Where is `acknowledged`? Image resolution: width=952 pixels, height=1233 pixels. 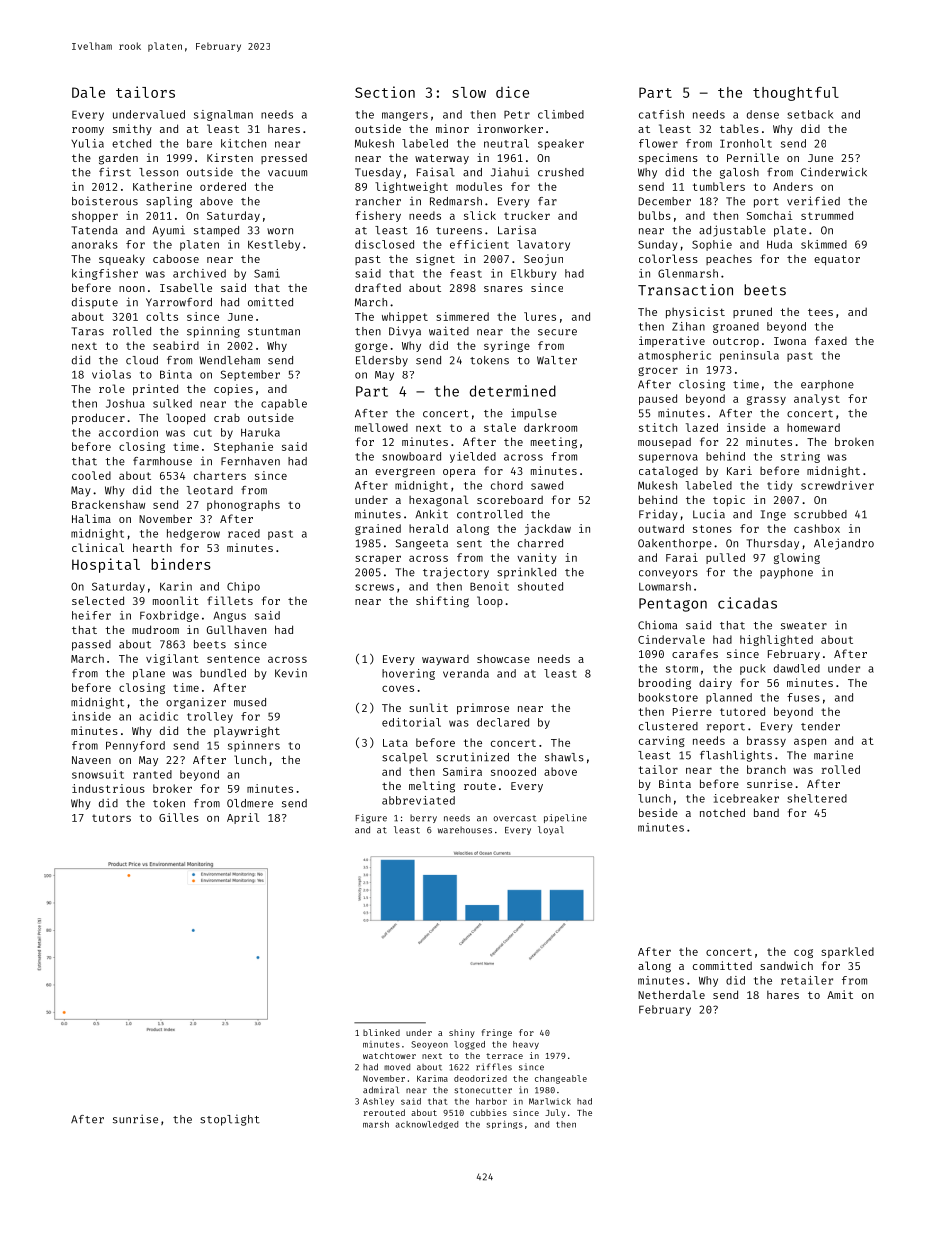 acknowledged is located at coordinates (426, 1125).
